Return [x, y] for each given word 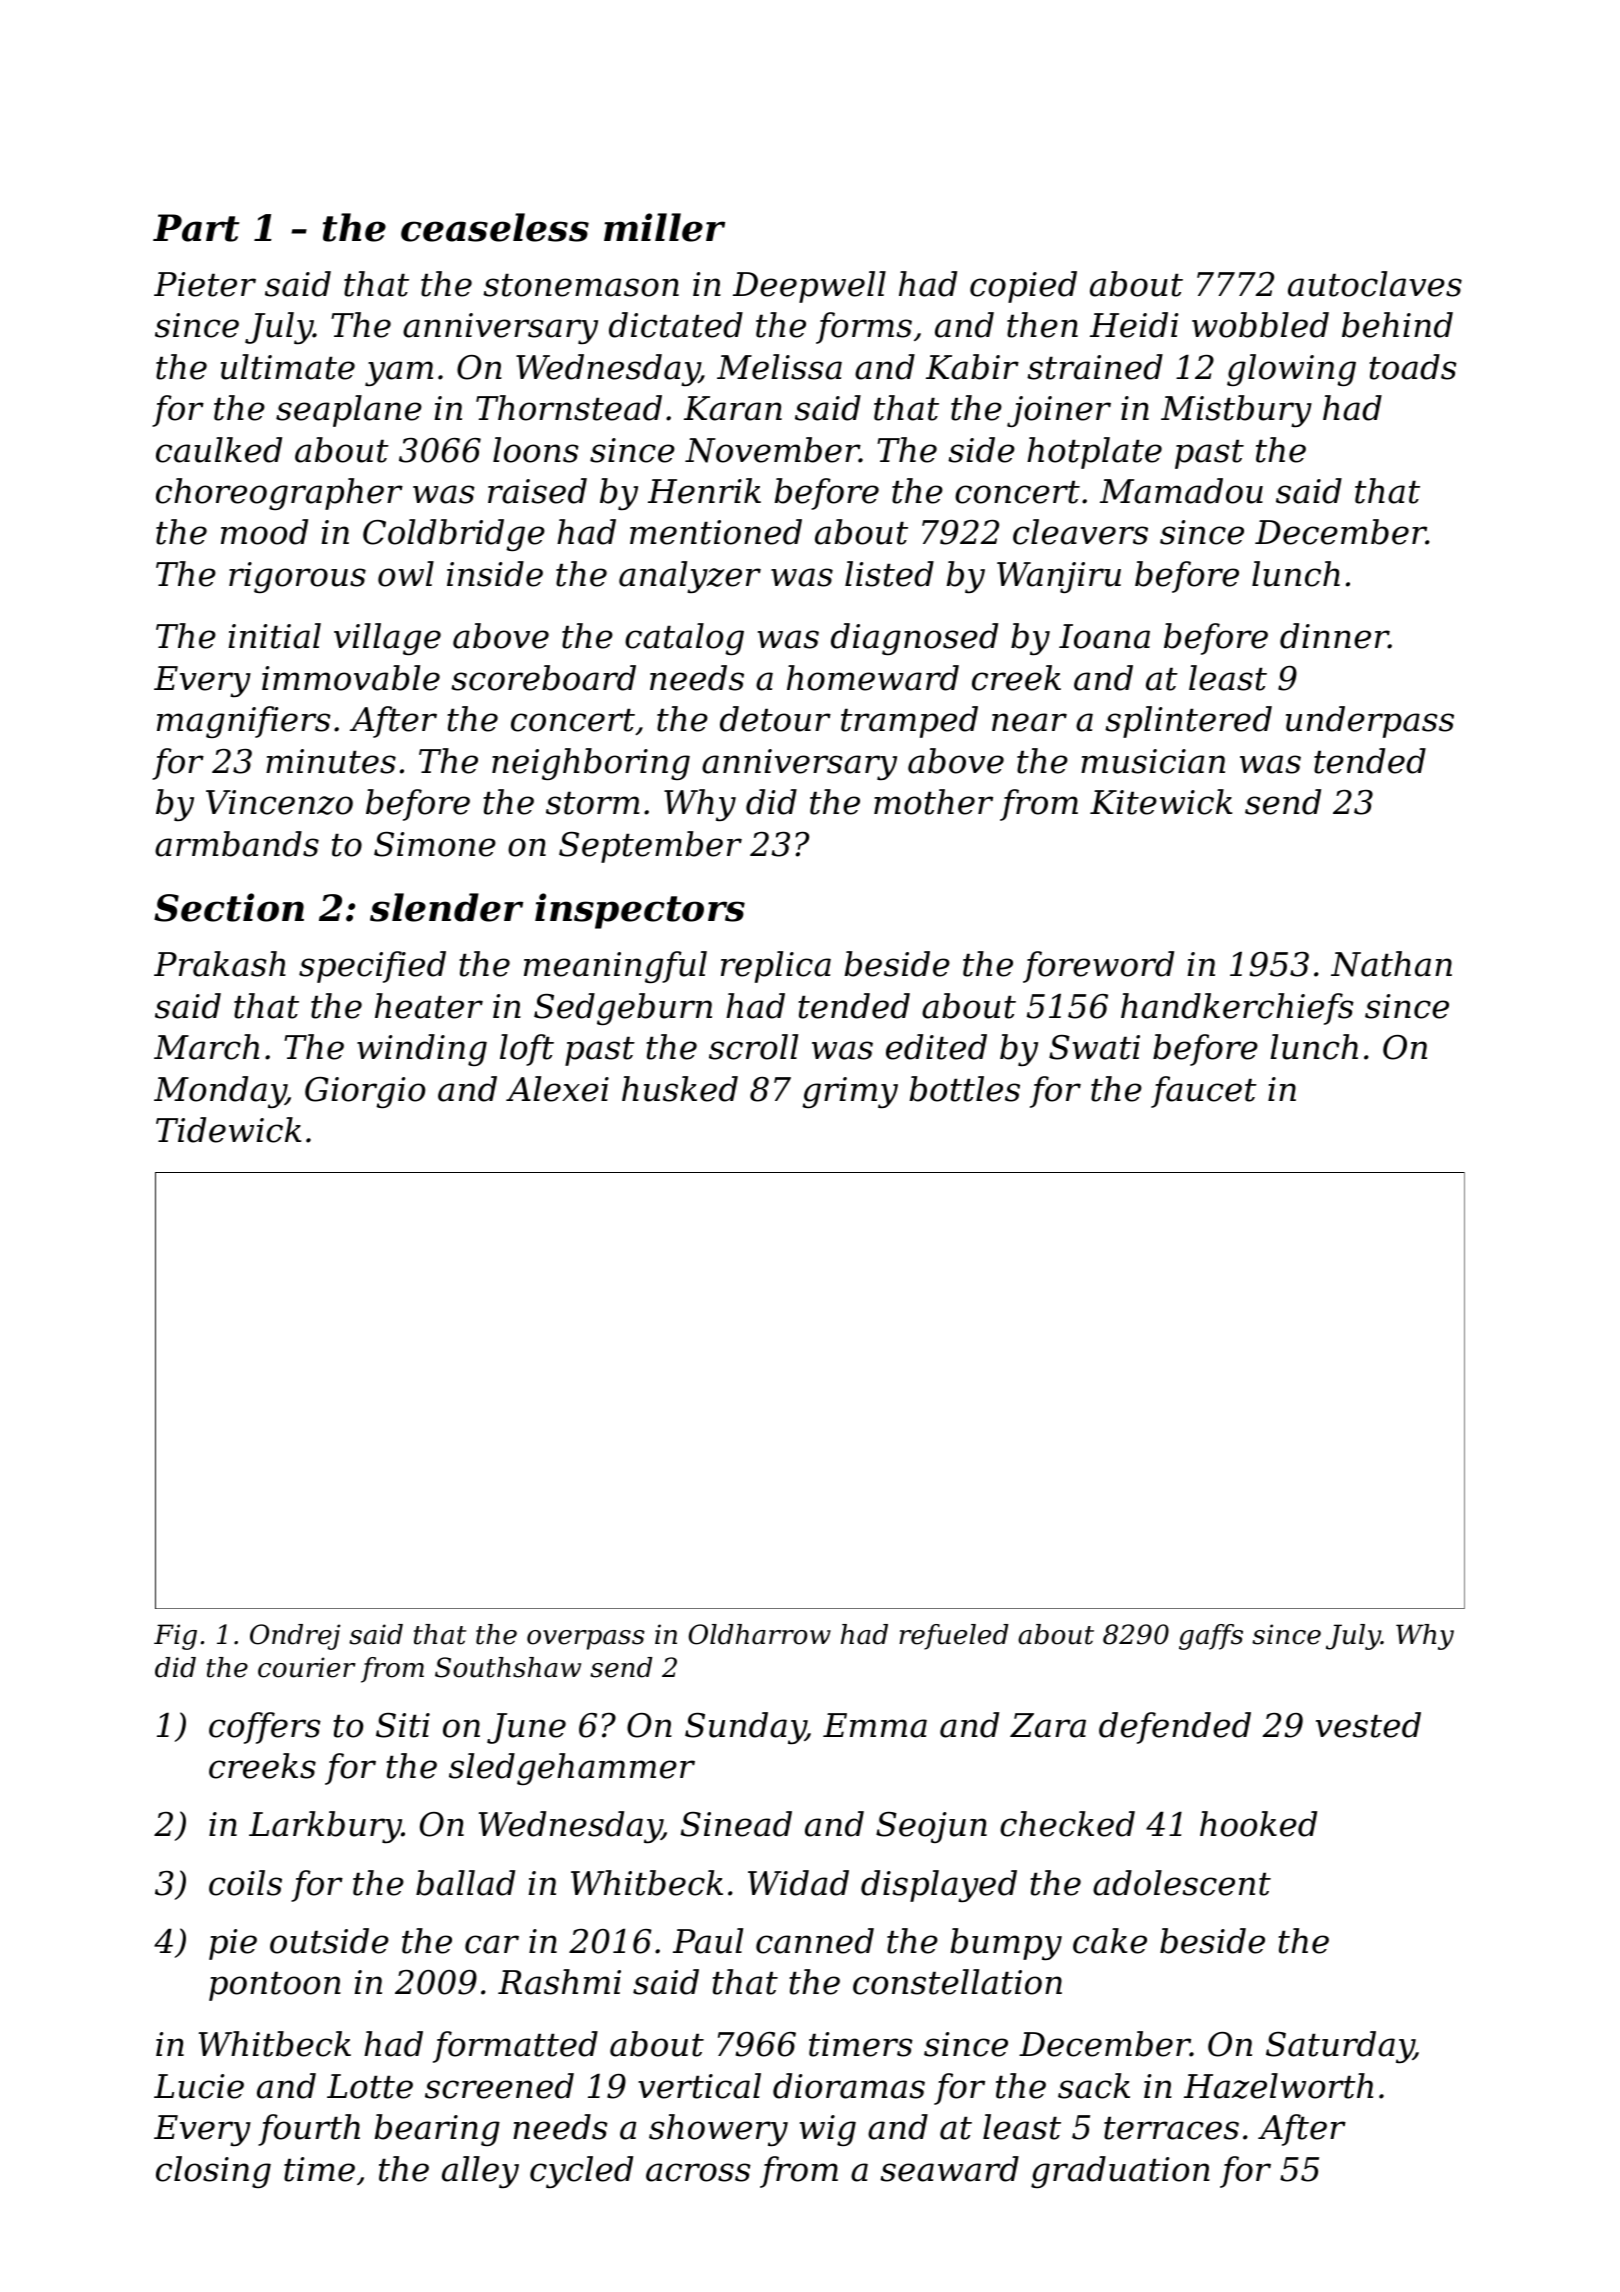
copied [1023, 287]
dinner [1334, 636]
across [698, 2172]
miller [664, 227]
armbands [237, 844]
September [650, 847]
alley [480, 2172]
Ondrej [295, 1637]
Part [196, 228]
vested [1368, 1725]
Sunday [745, 1728]
